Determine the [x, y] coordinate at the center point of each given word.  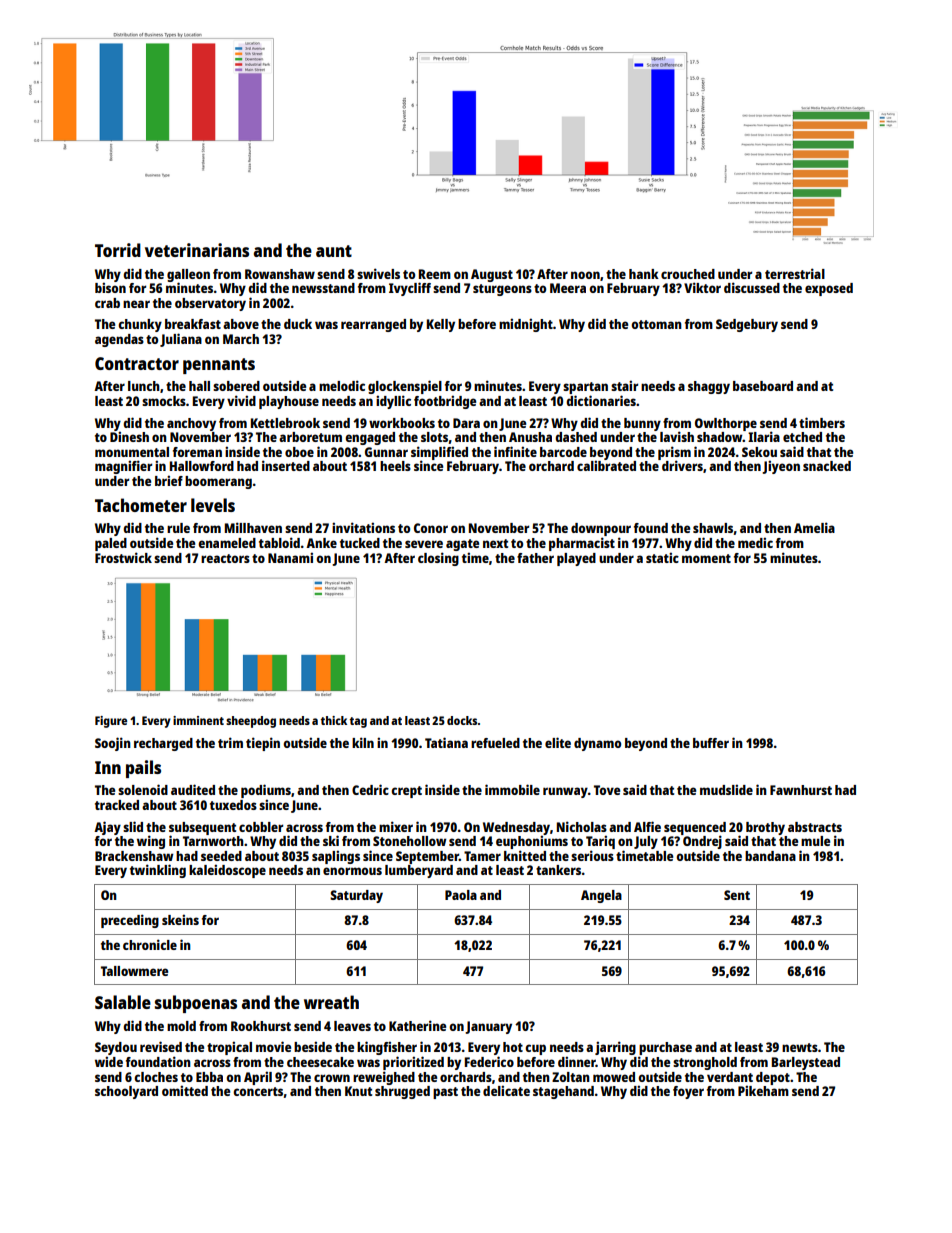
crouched [688, 274]
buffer [711, 743]
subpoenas [196, 1004]
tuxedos [233, 805]
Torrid [118, 250]
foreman [197, 452]
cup [535, 1049]
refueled [495, 743]
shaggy [709, 387]
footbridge [445, 402]
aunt [334, 251]
